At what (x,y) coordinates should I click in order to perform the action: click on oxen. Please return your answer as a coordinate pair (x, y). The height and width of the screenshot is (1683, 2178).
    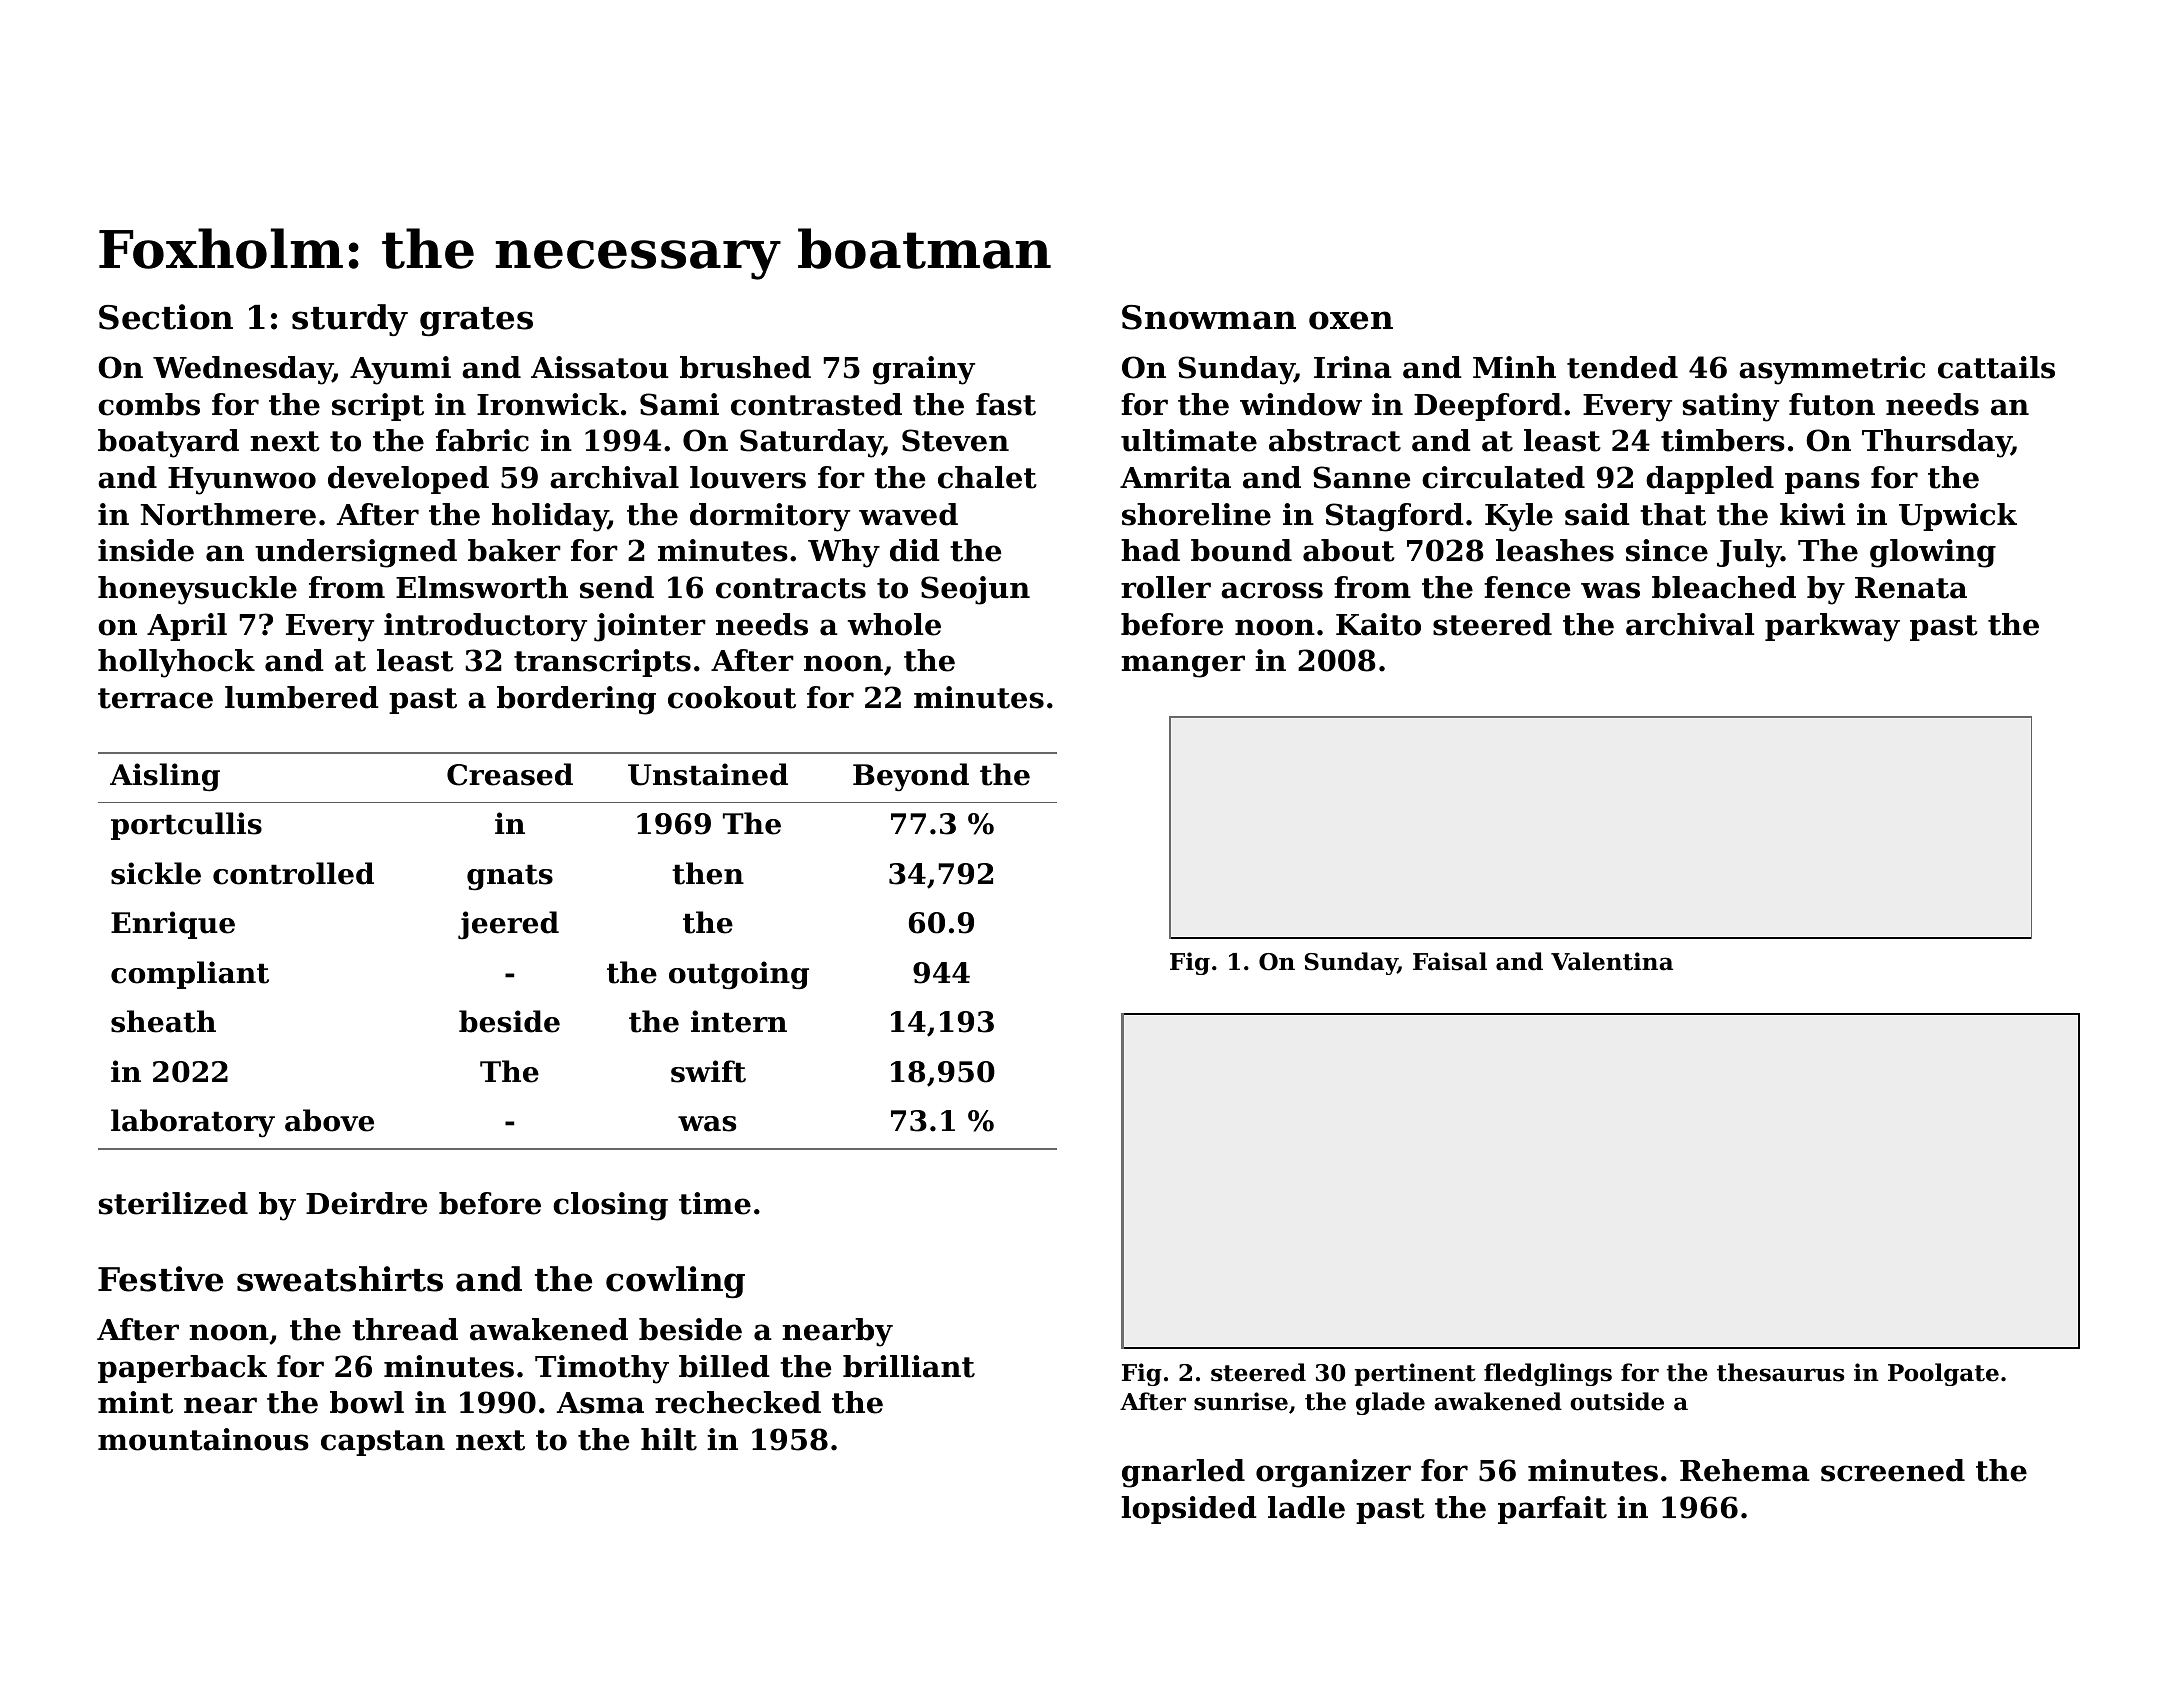
    Looking at the image, I should click on (1351, 320).
